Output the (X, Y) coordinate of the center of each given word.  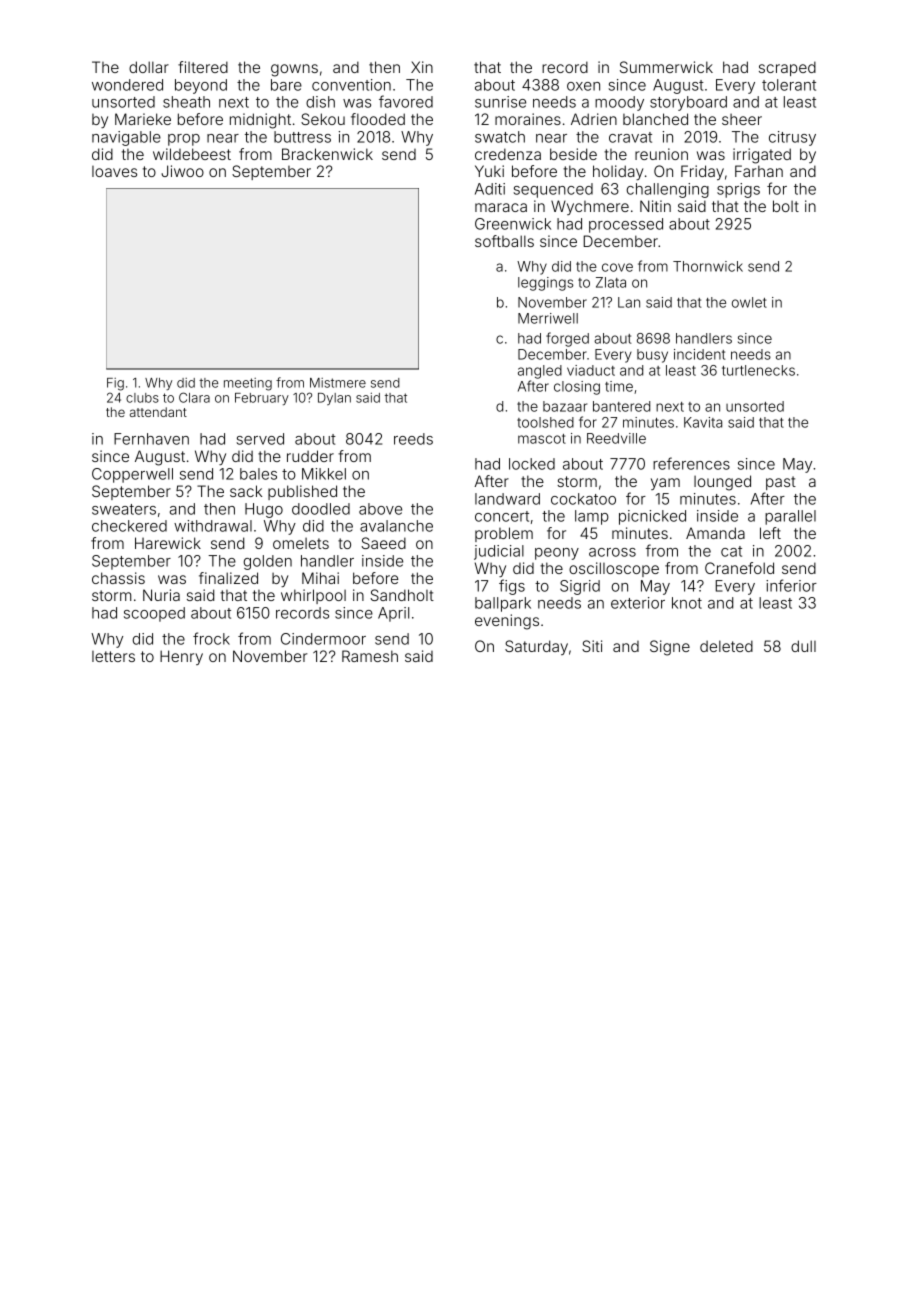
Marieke (143, 119)
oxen (583, 86)
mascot (542, 439)
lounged (722, 483)
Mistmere (338, 383)
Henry (181, 657)
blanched (655, 119)
